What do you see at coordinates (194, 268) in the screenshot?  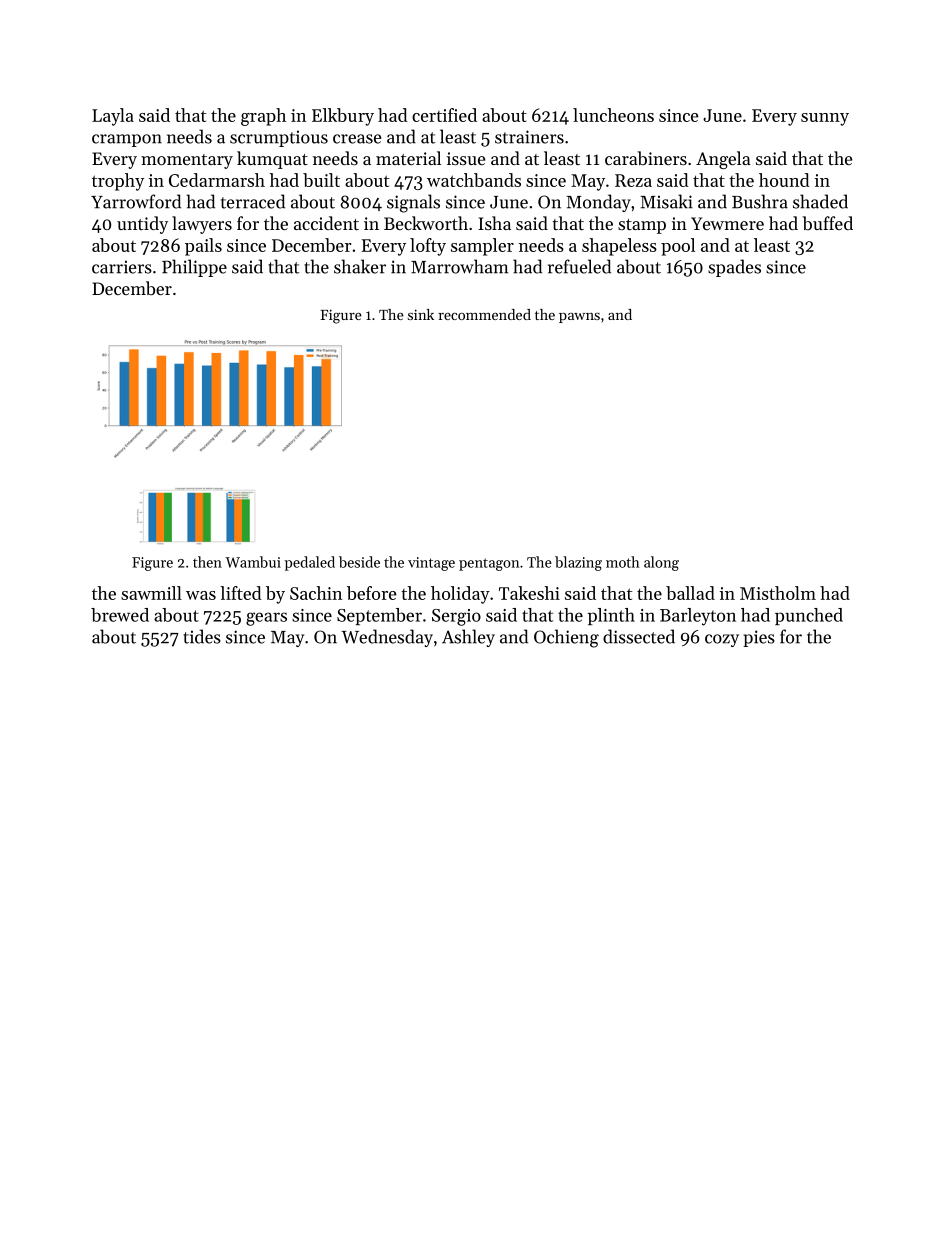 I see `Philippe` at bounding box center [194, 268].
